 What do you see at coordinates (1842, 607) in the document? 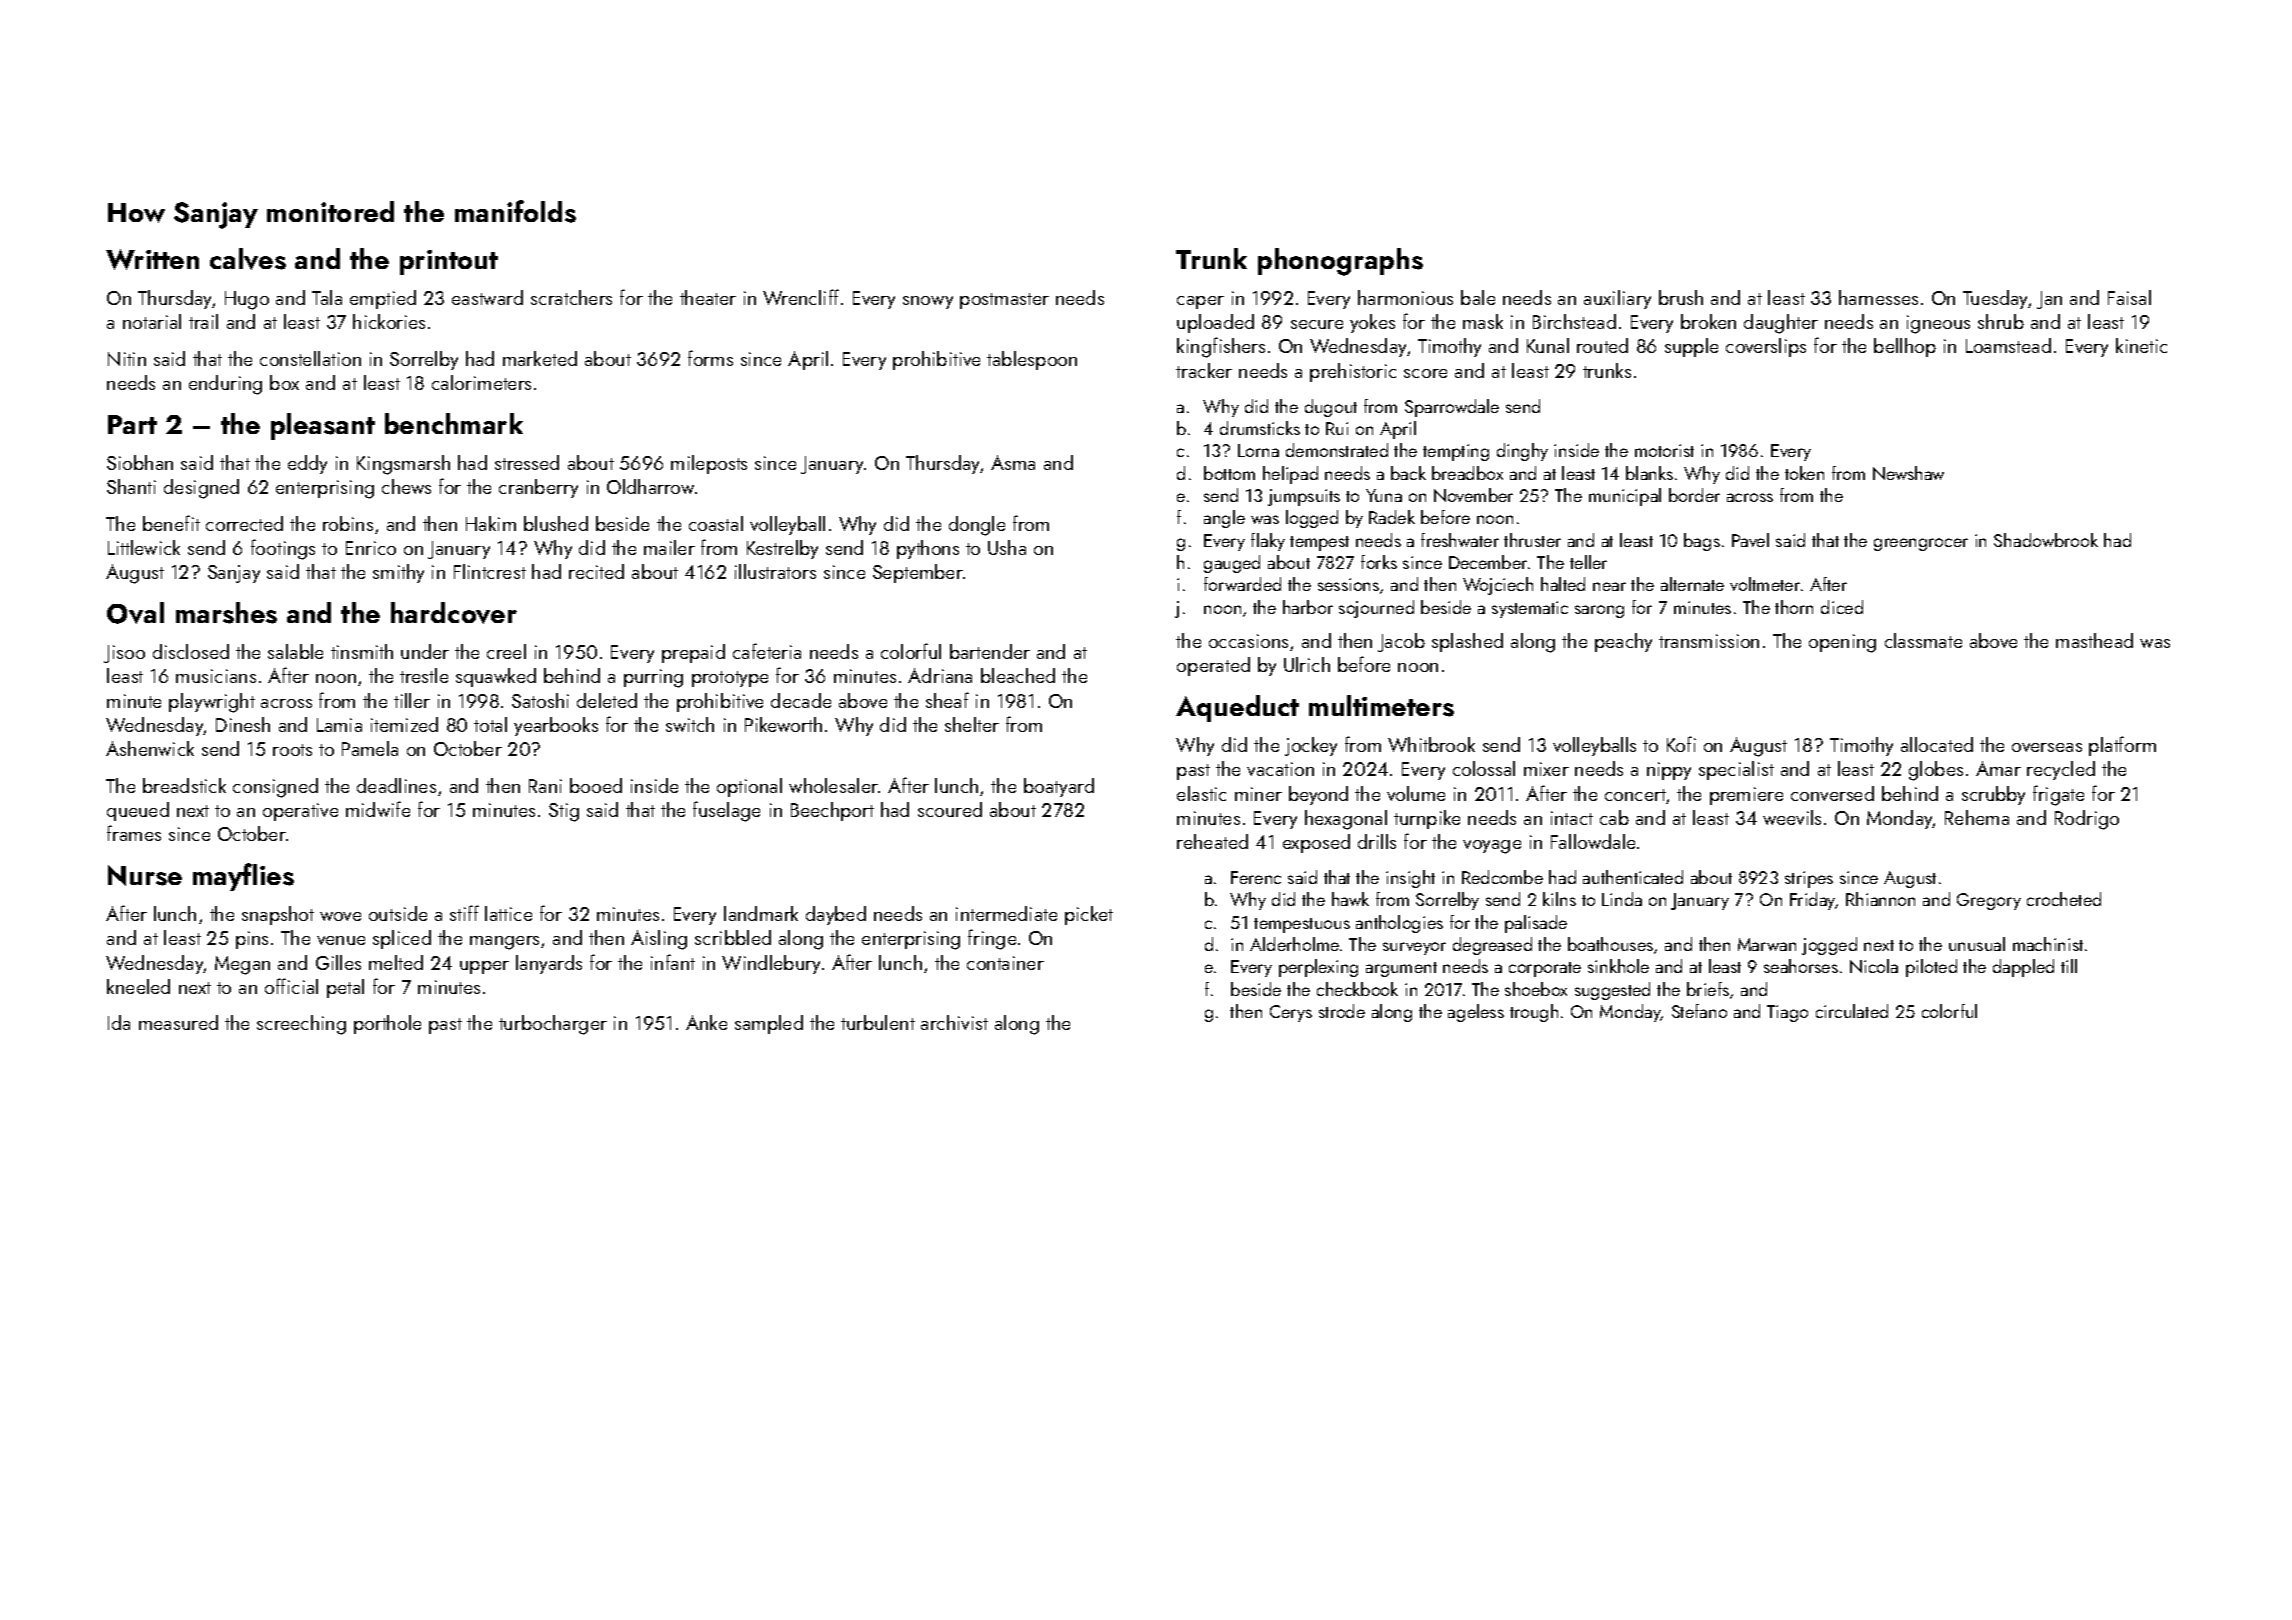
I see `diced` at bounding box center [1842, 607].
